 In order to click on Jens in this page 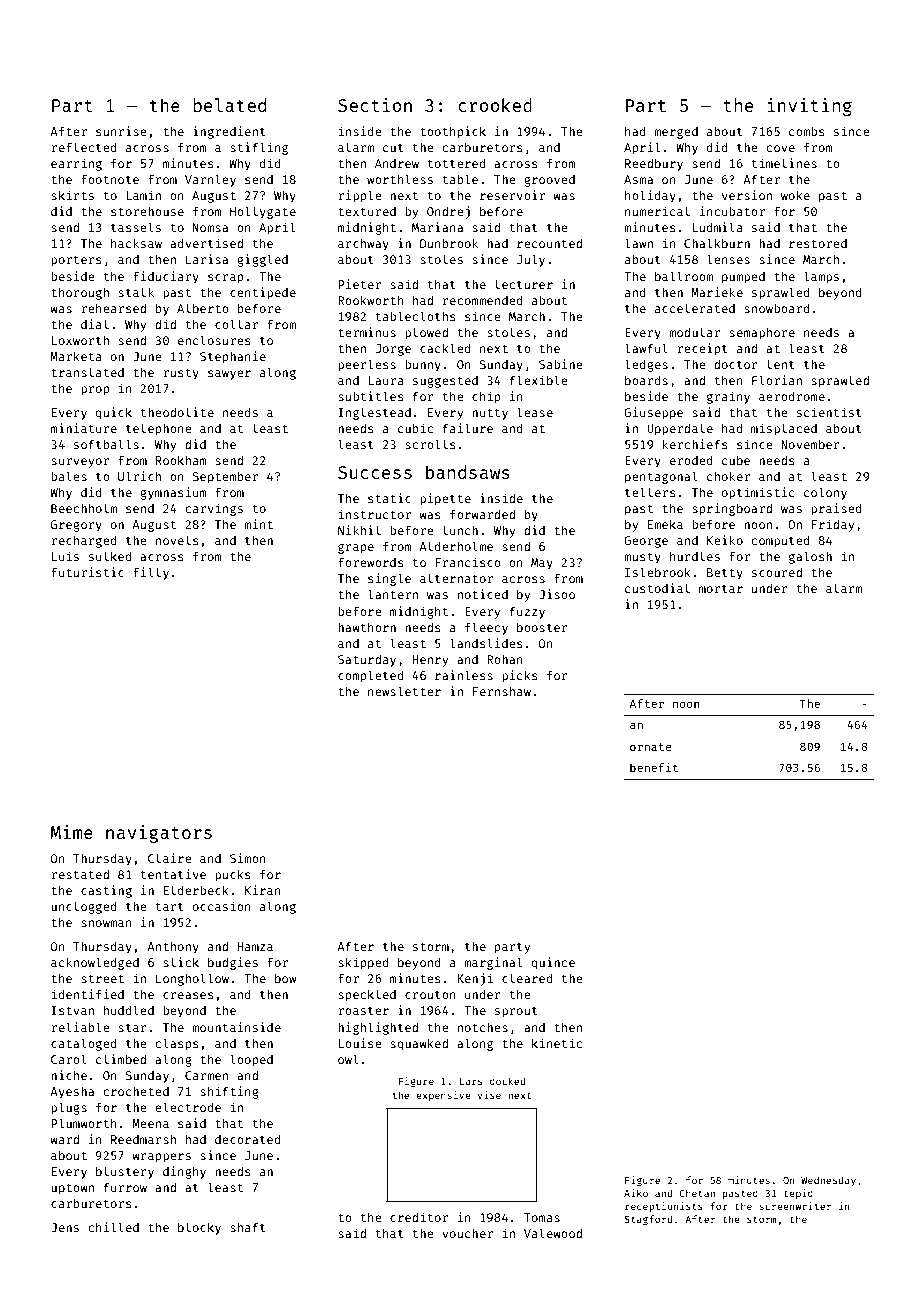, I will do `click(65, 1227)`.
